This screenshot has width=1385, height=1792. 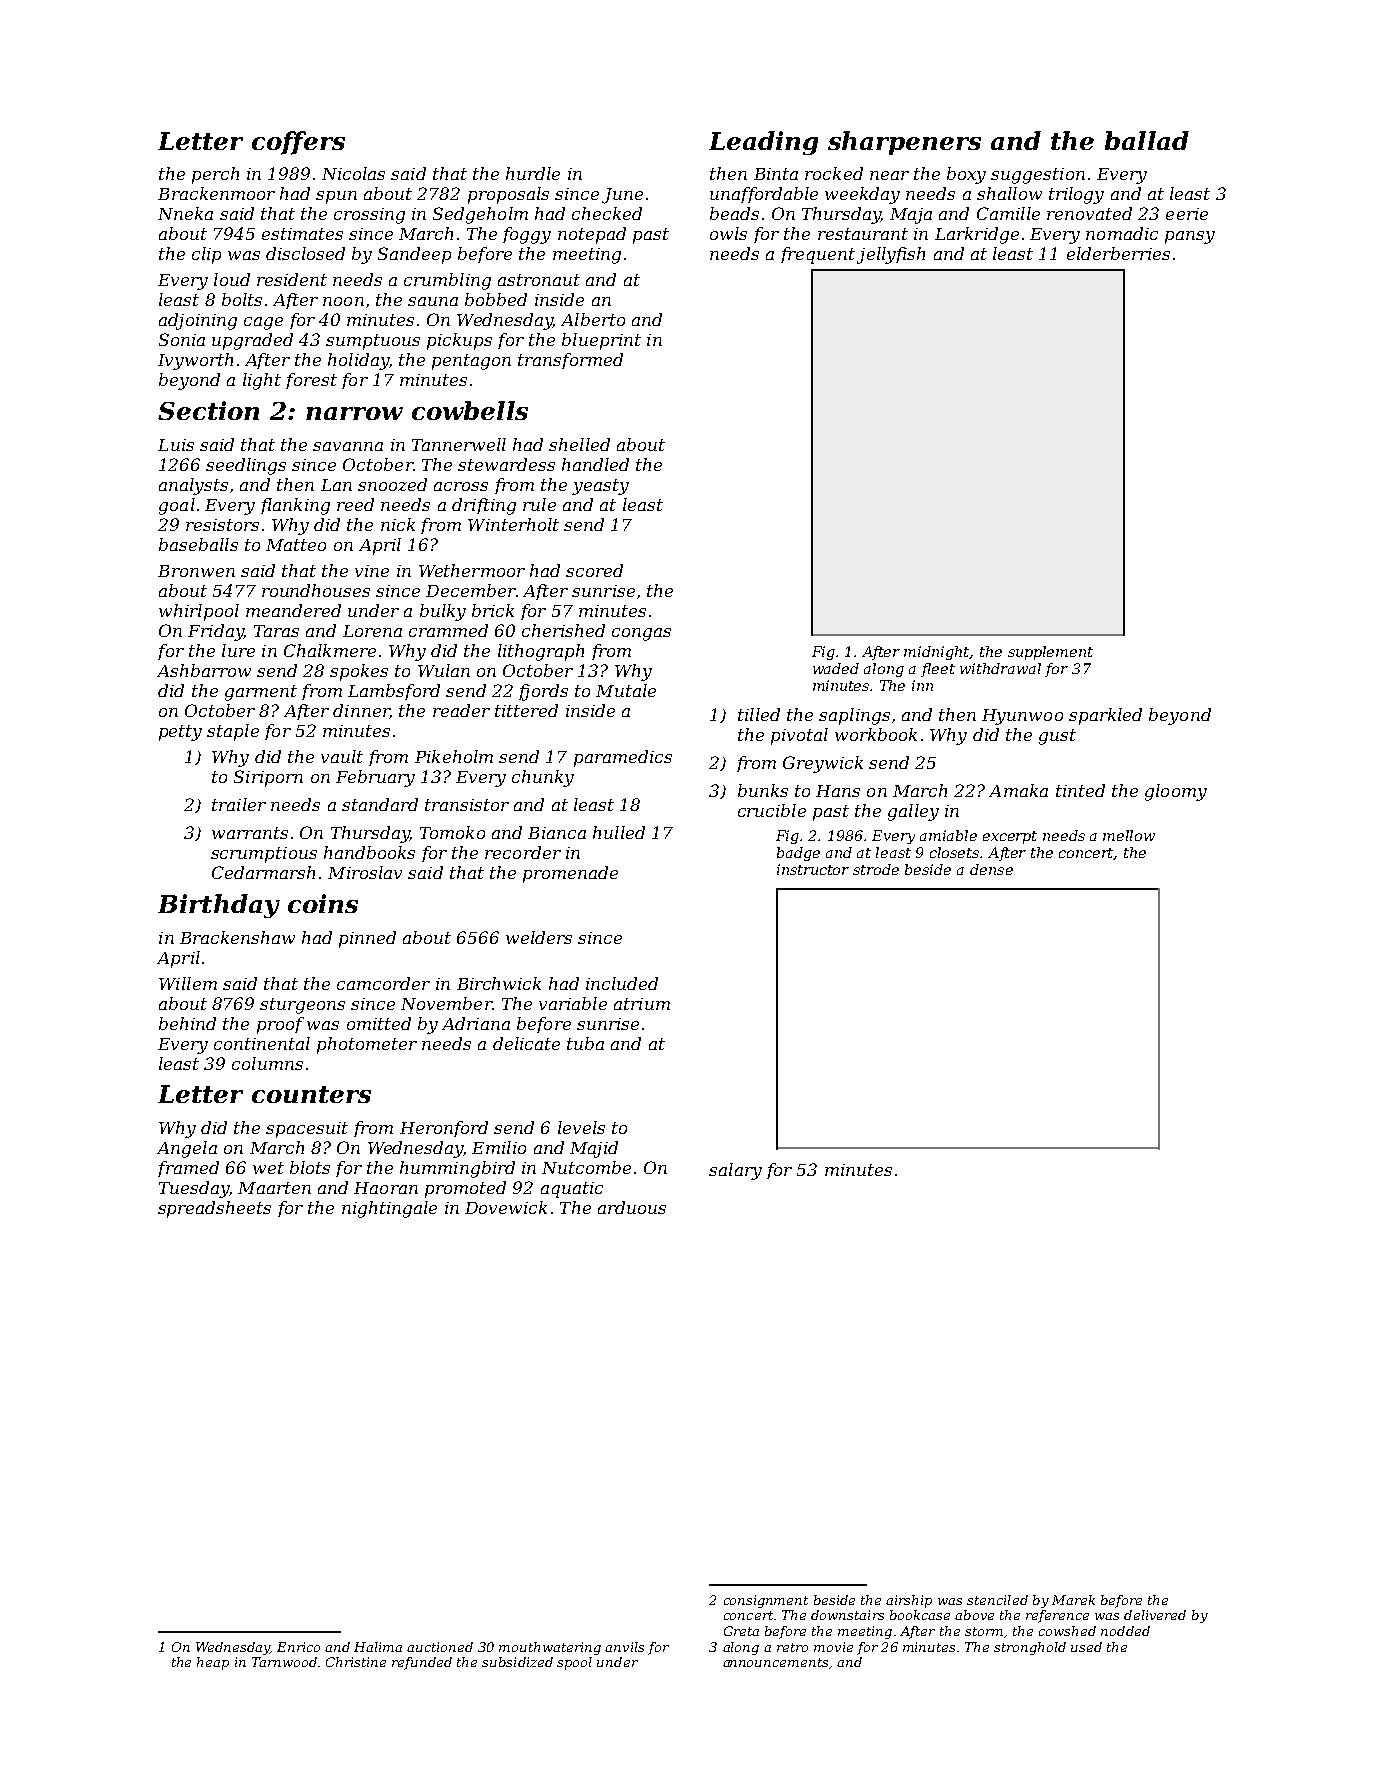 I want to click on handled, so click(x=595, y=464).
